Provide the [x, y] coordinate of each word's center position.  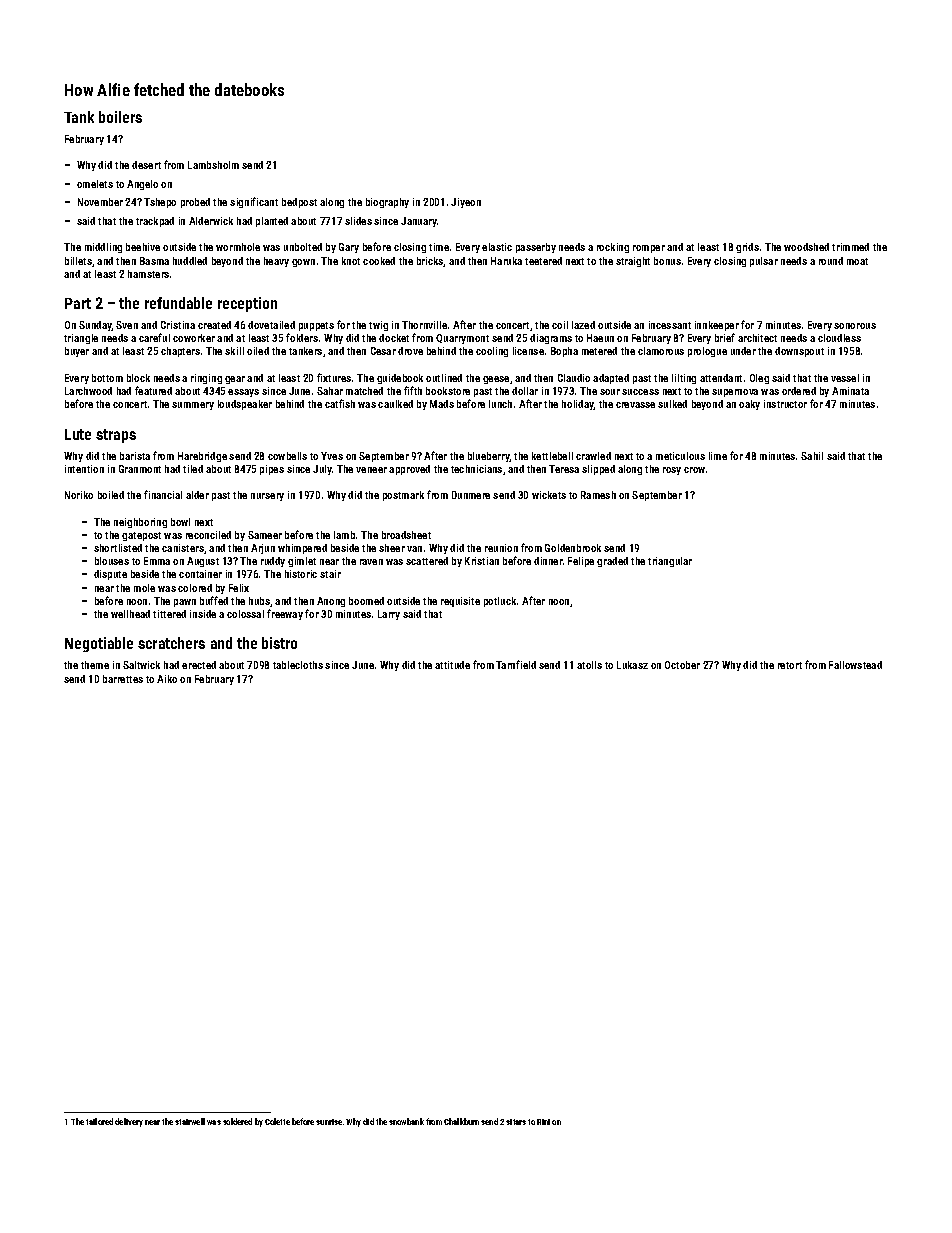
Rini [543, 1122]
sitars [516, 1122]
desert [146, 165]
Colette [277, 1121]
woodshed [806, 247]
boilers [120, 117]
